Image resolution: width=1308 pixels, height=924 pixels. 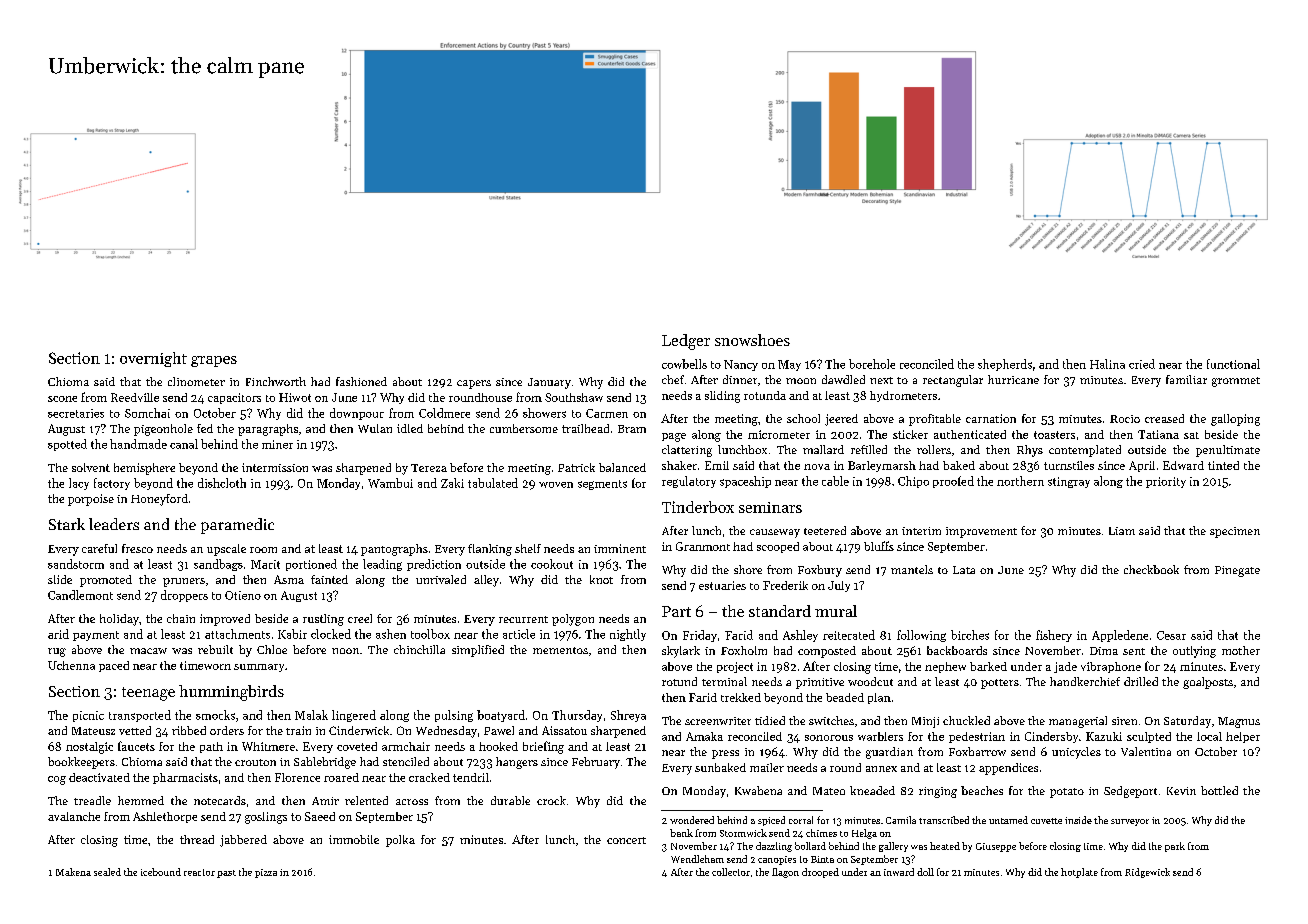 I want to click on grommet, so click(x=1236, y=382).
